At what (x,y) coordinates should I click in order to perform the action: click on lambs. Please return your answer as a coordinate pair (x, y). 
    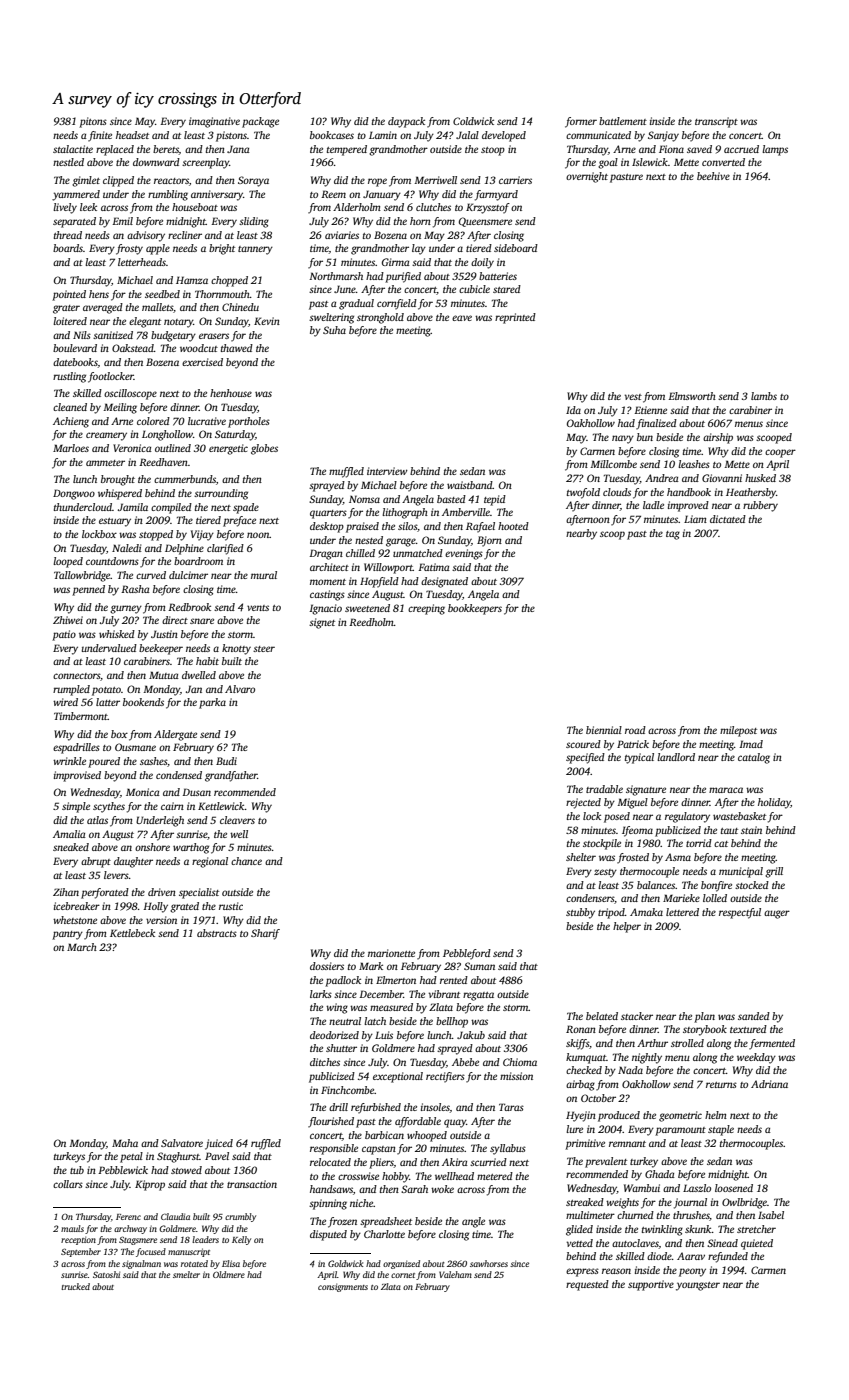
    Looking at the image, I should click on (764, 396).
